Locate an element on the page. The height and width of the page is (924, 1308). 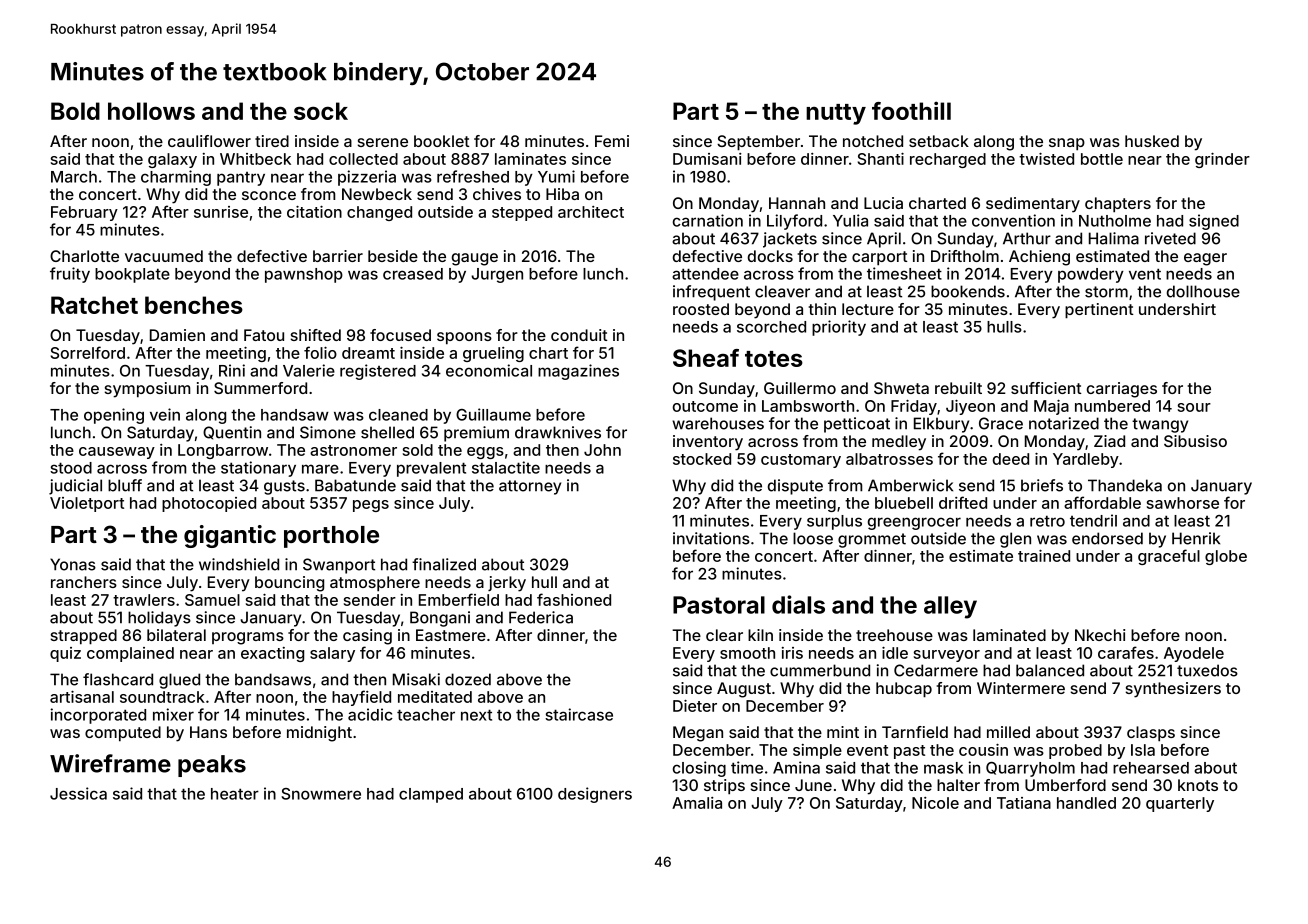
carriages is located at coordinates (1122, 390).
